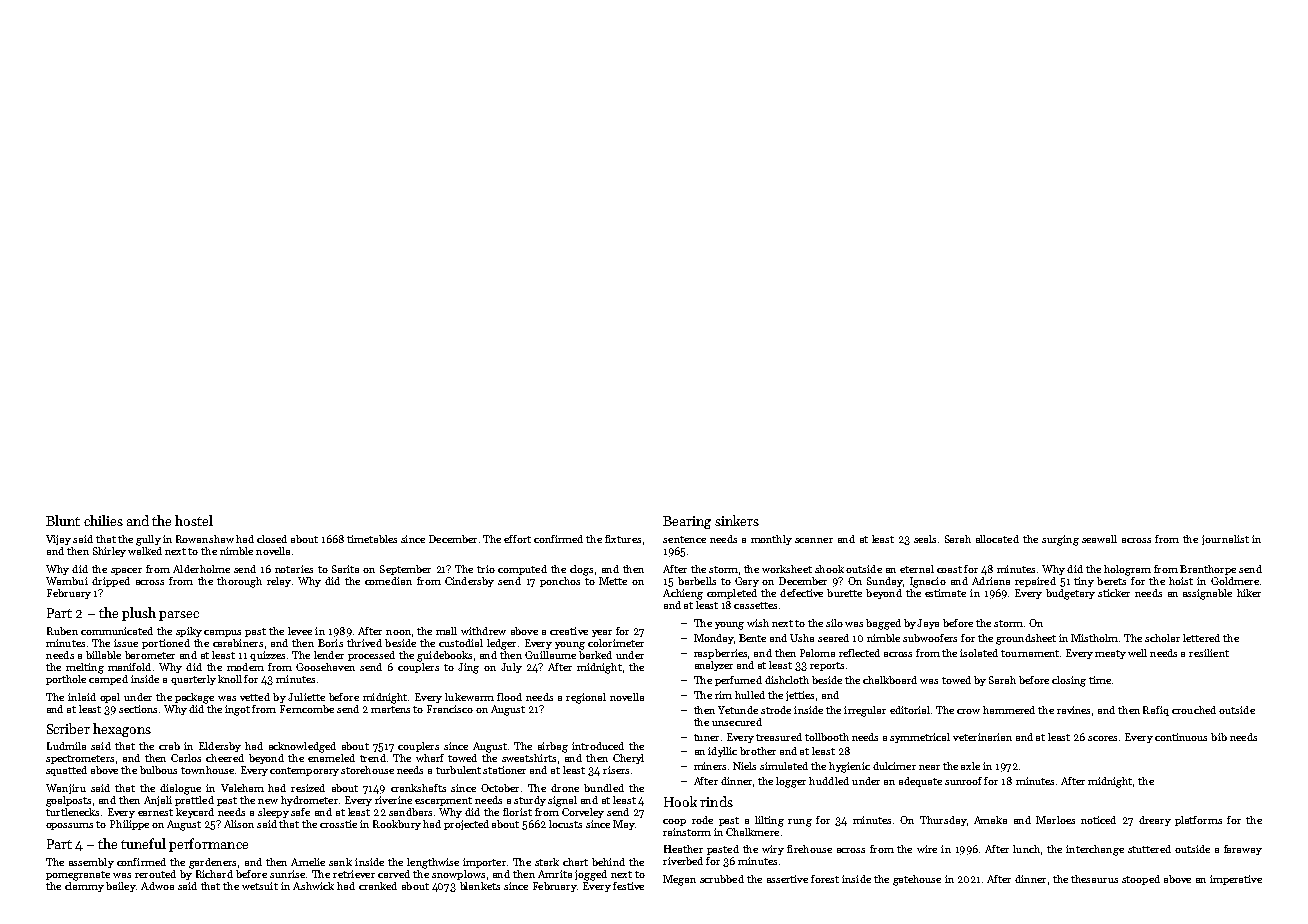 The image size is (1308, 924). Describe the element at coordinates (430, 758) in the screenshot. I see `wharf` at that location.
